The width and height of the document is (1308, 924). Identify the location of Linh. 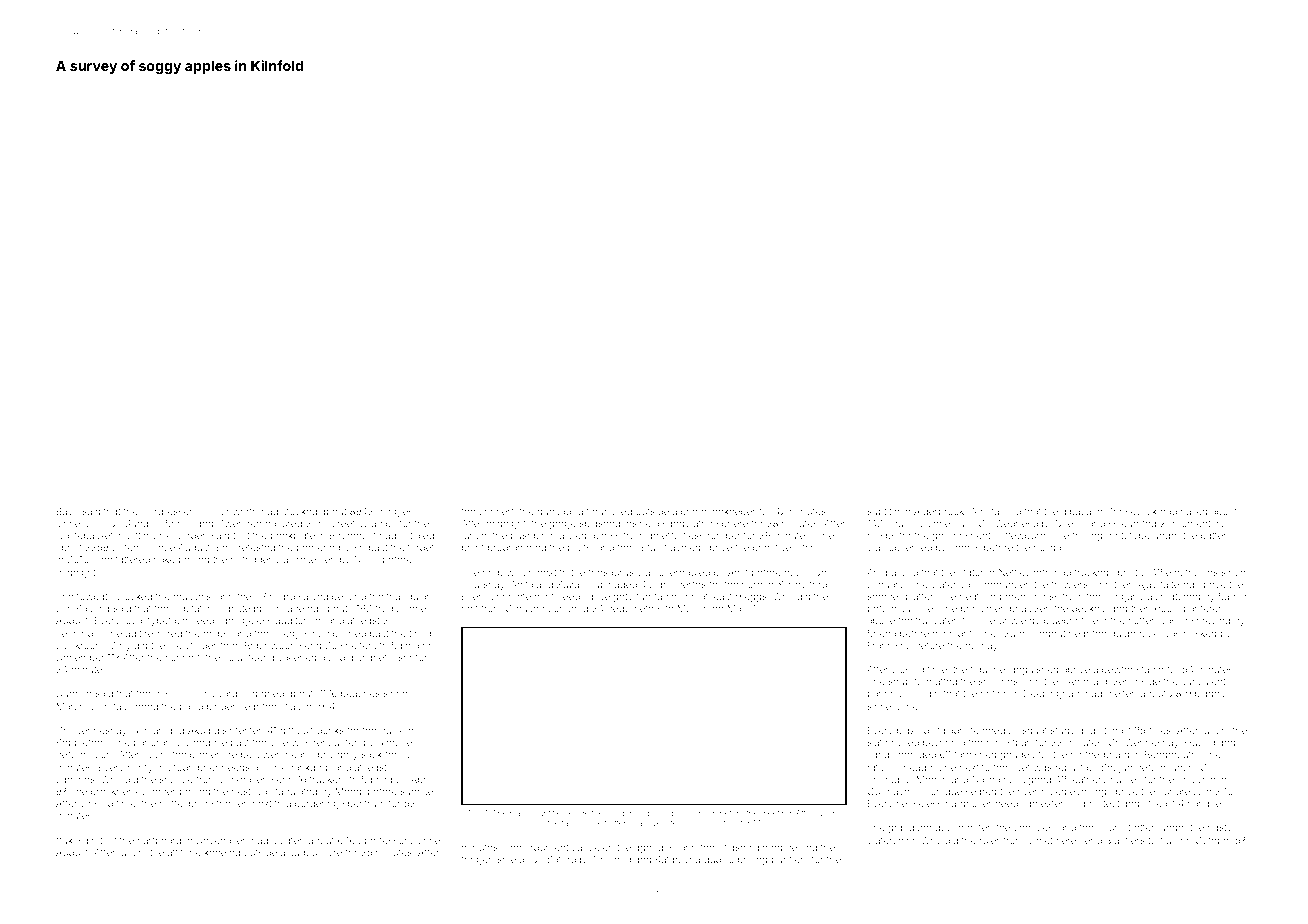
(909, 693).
